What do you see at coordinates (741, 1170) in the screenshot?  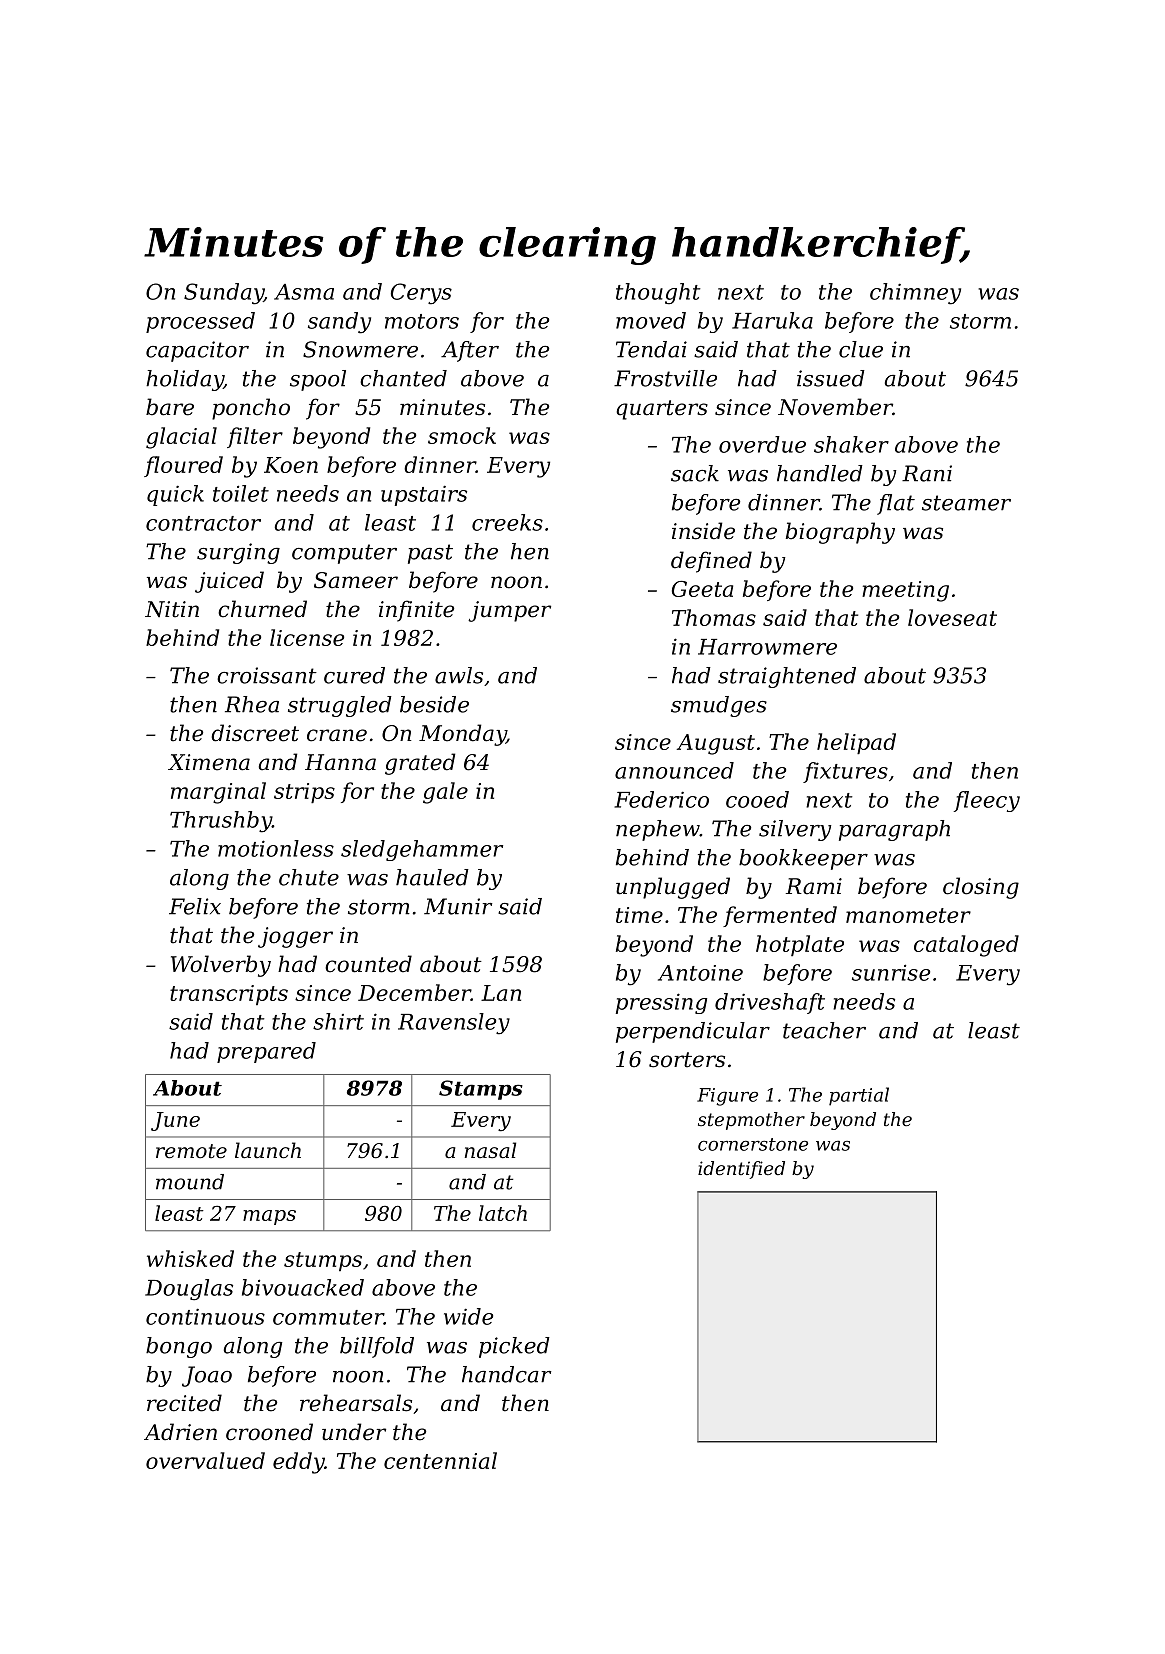 I see `identified` at bounding box center [741, 1170].
